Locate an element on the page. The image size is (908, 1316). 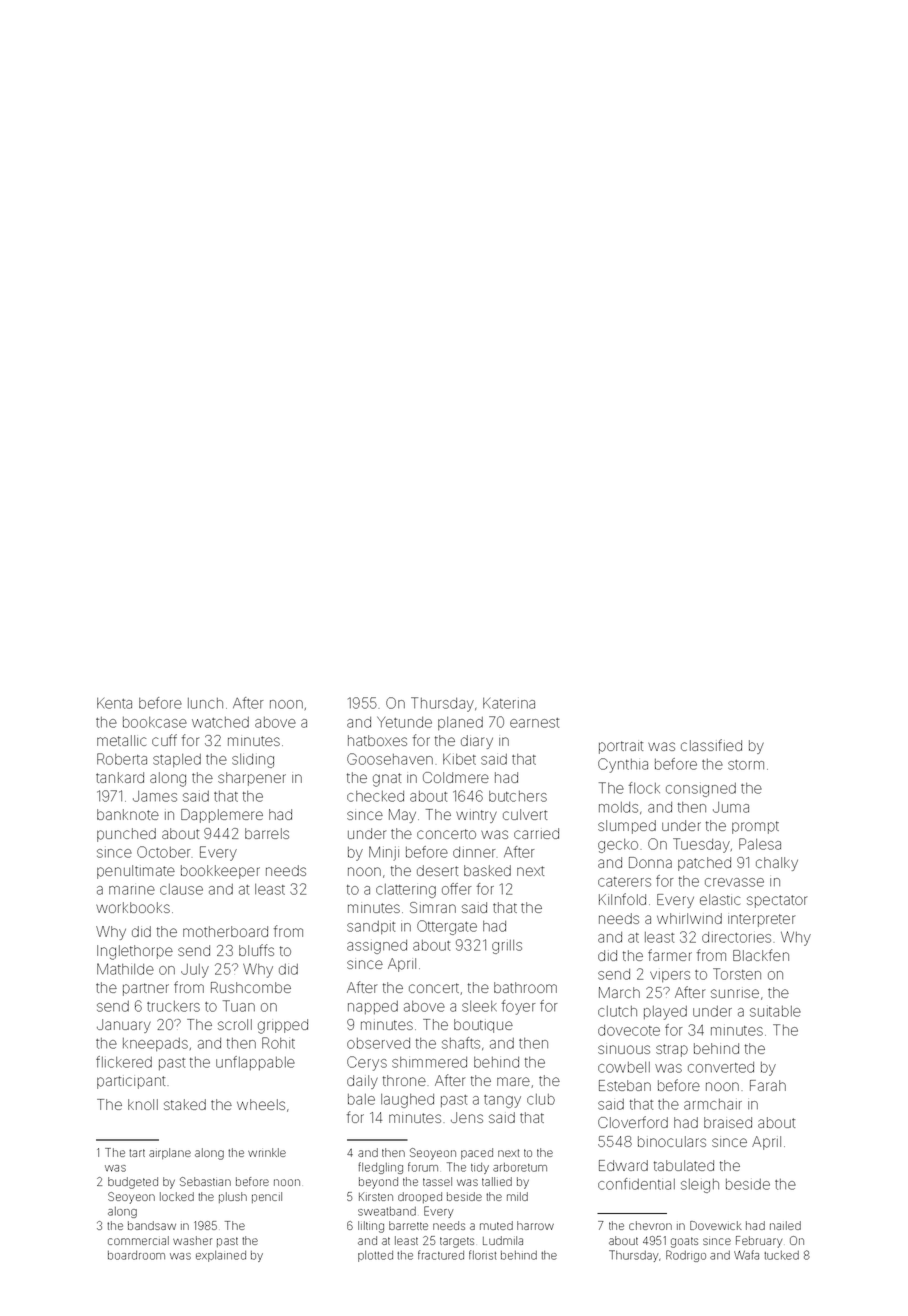
classified is located at coordinates (711, 745).
